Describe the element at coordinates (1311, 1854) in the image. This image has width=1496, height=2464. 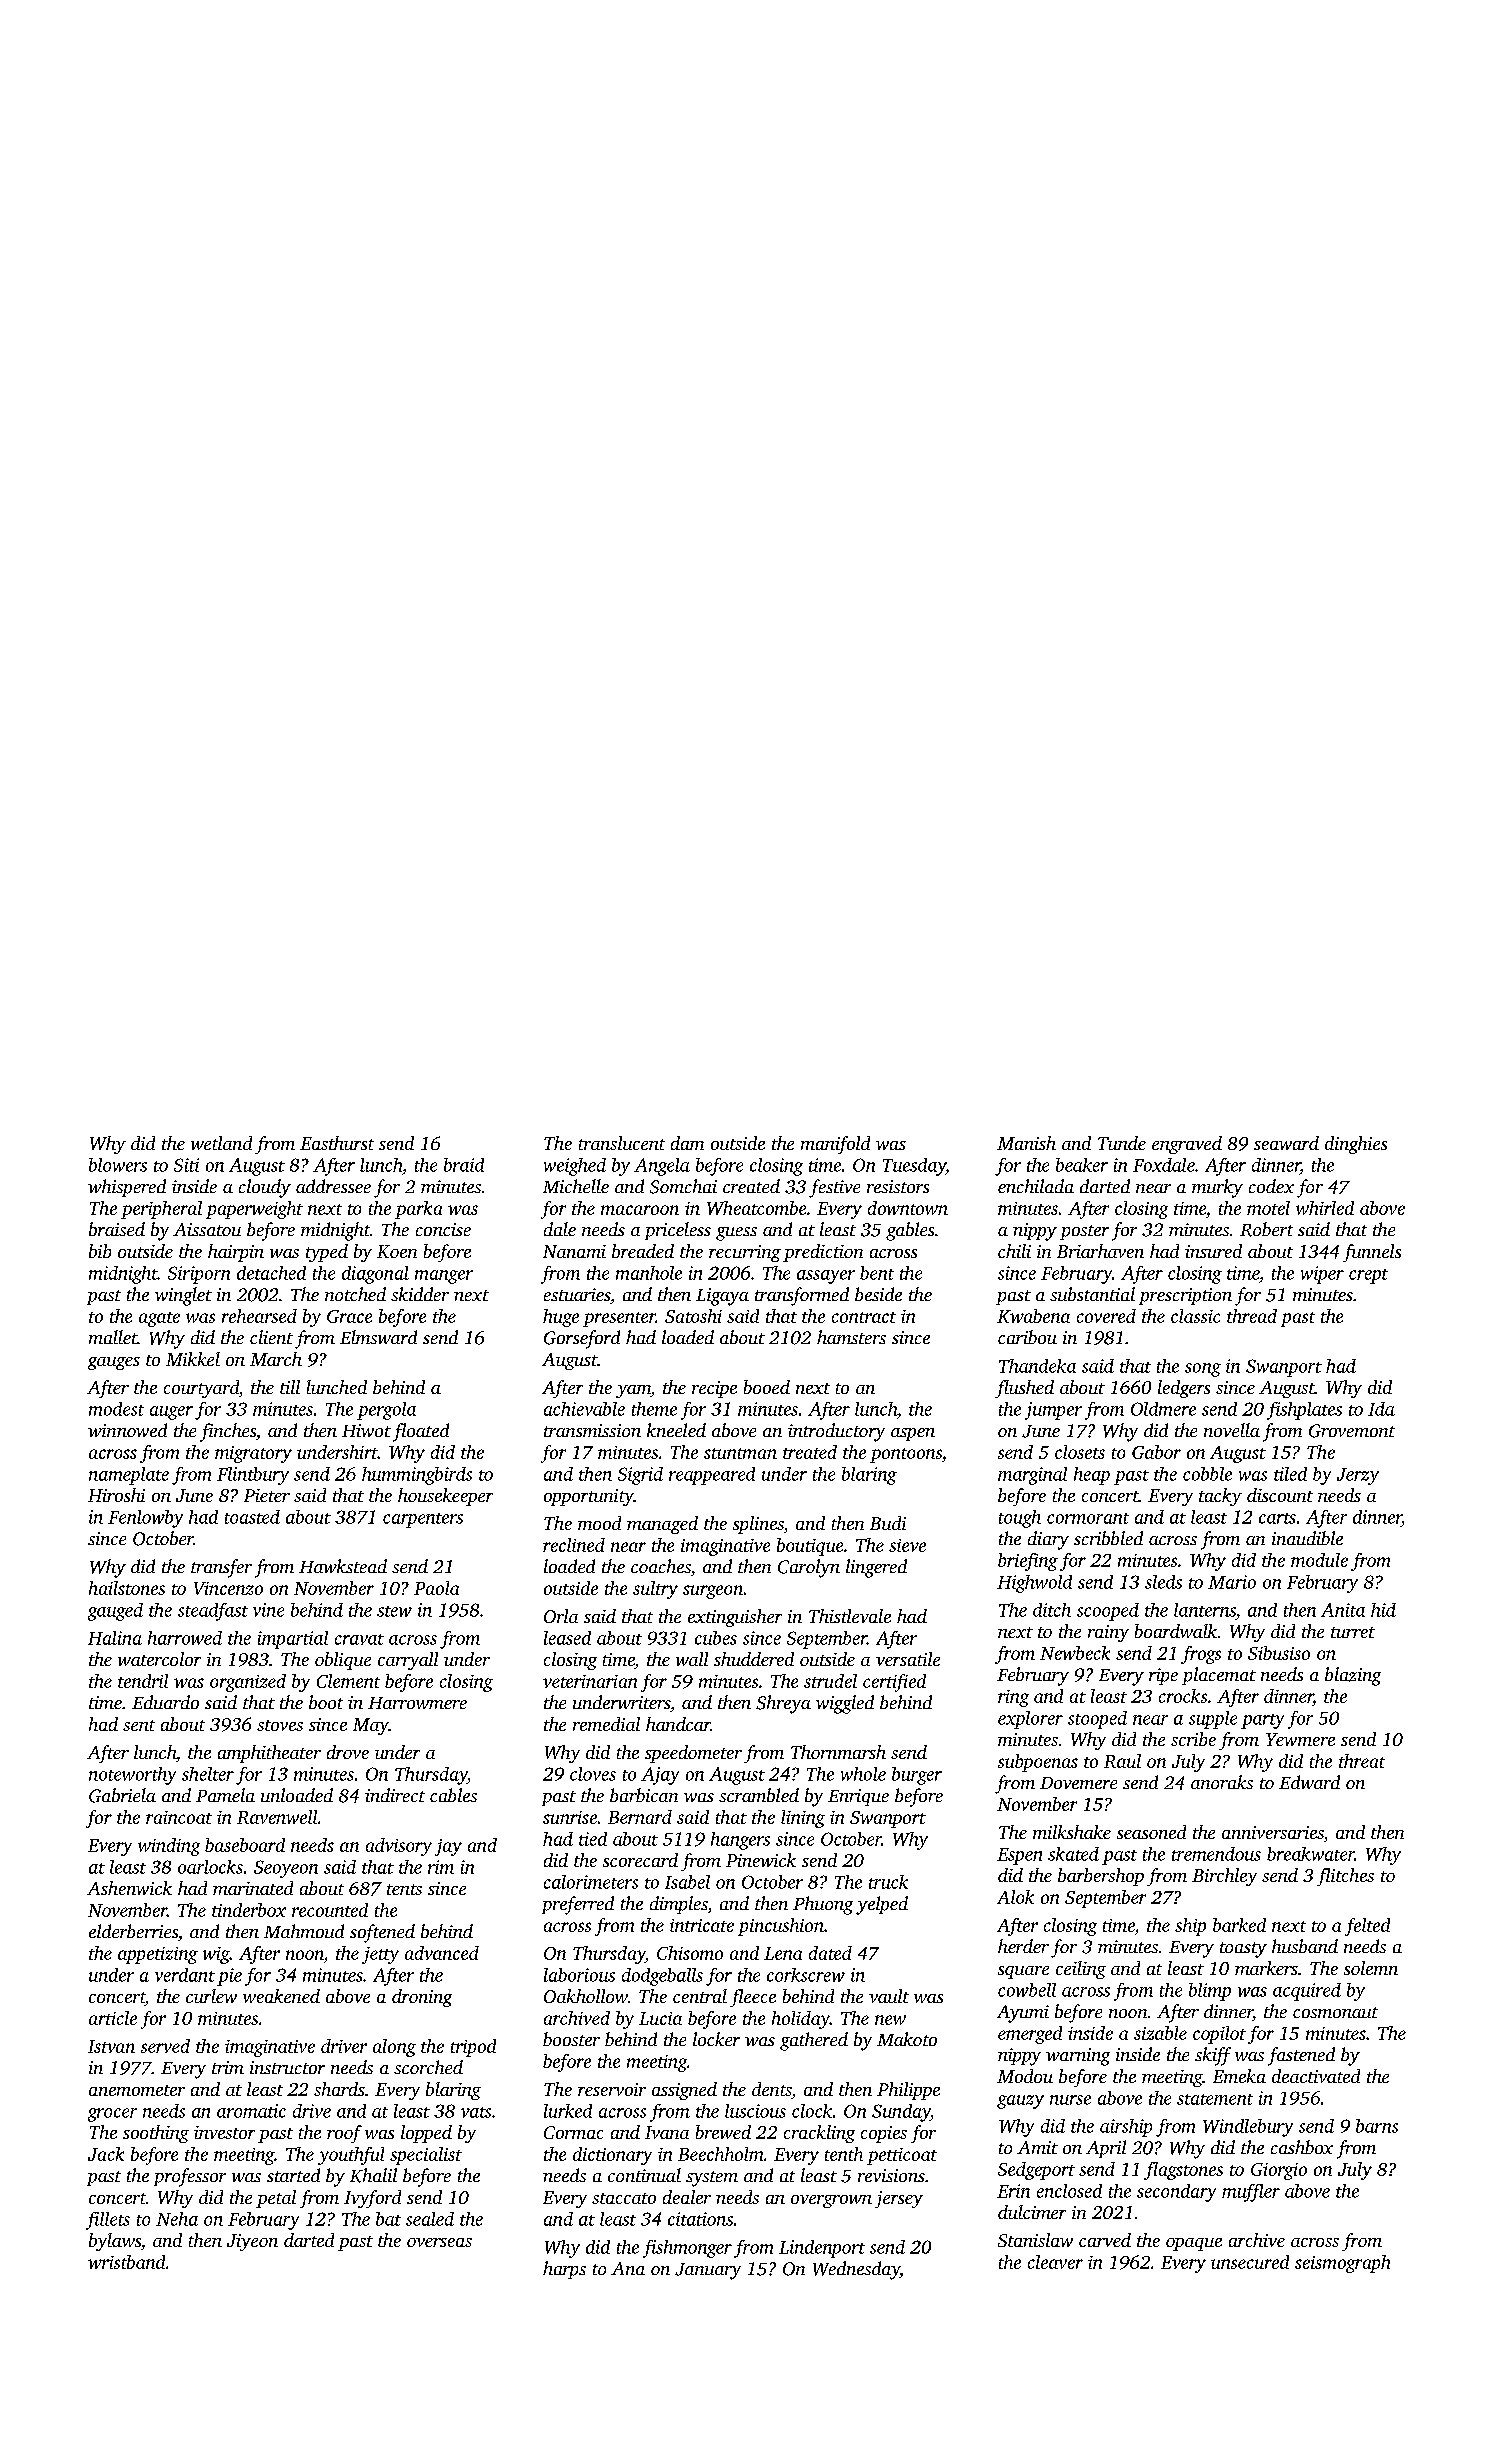
I see `breakwater` at that location.
